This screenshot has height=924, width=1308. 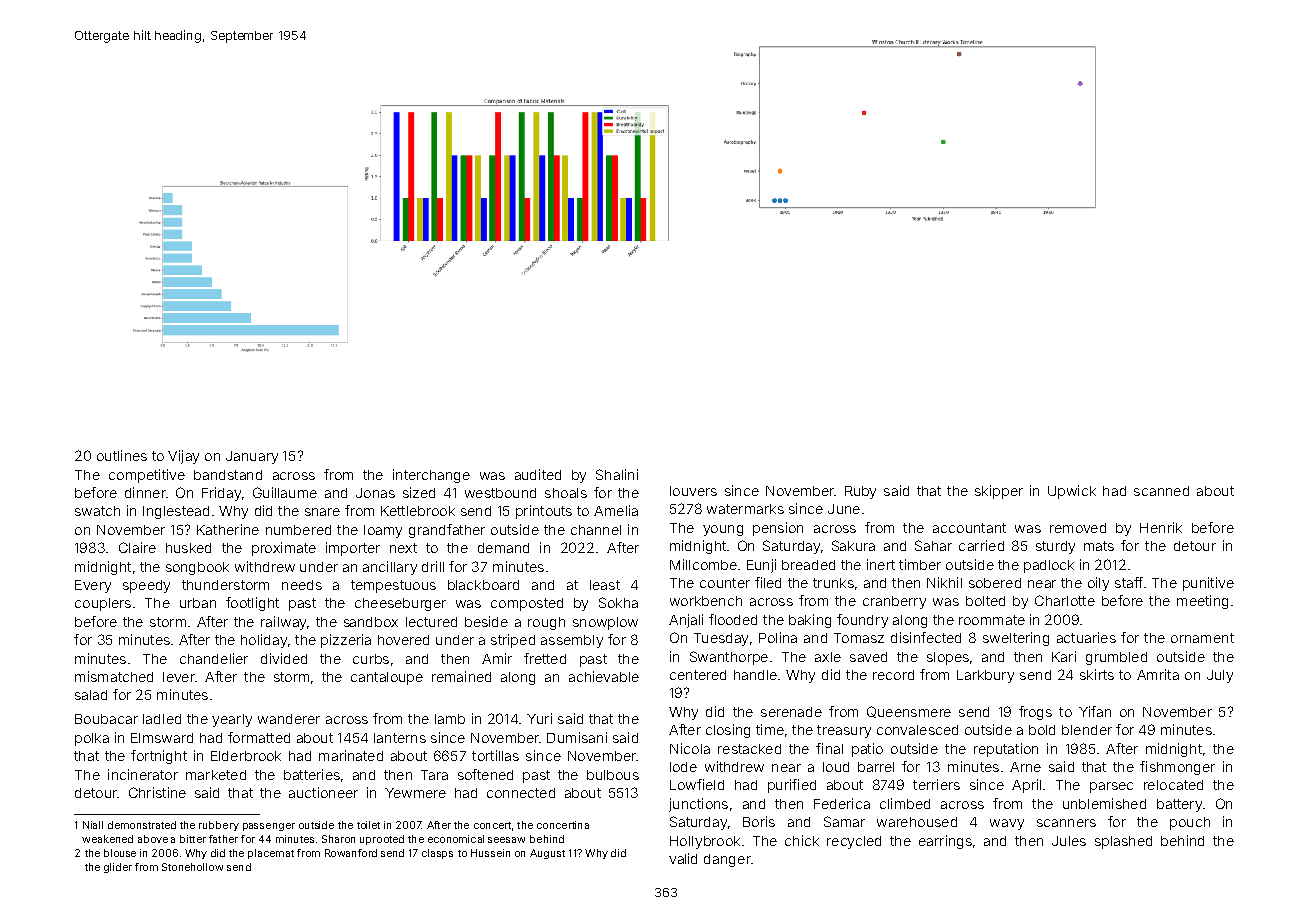 I want to click on interchange, so click(x=431, y=476).
